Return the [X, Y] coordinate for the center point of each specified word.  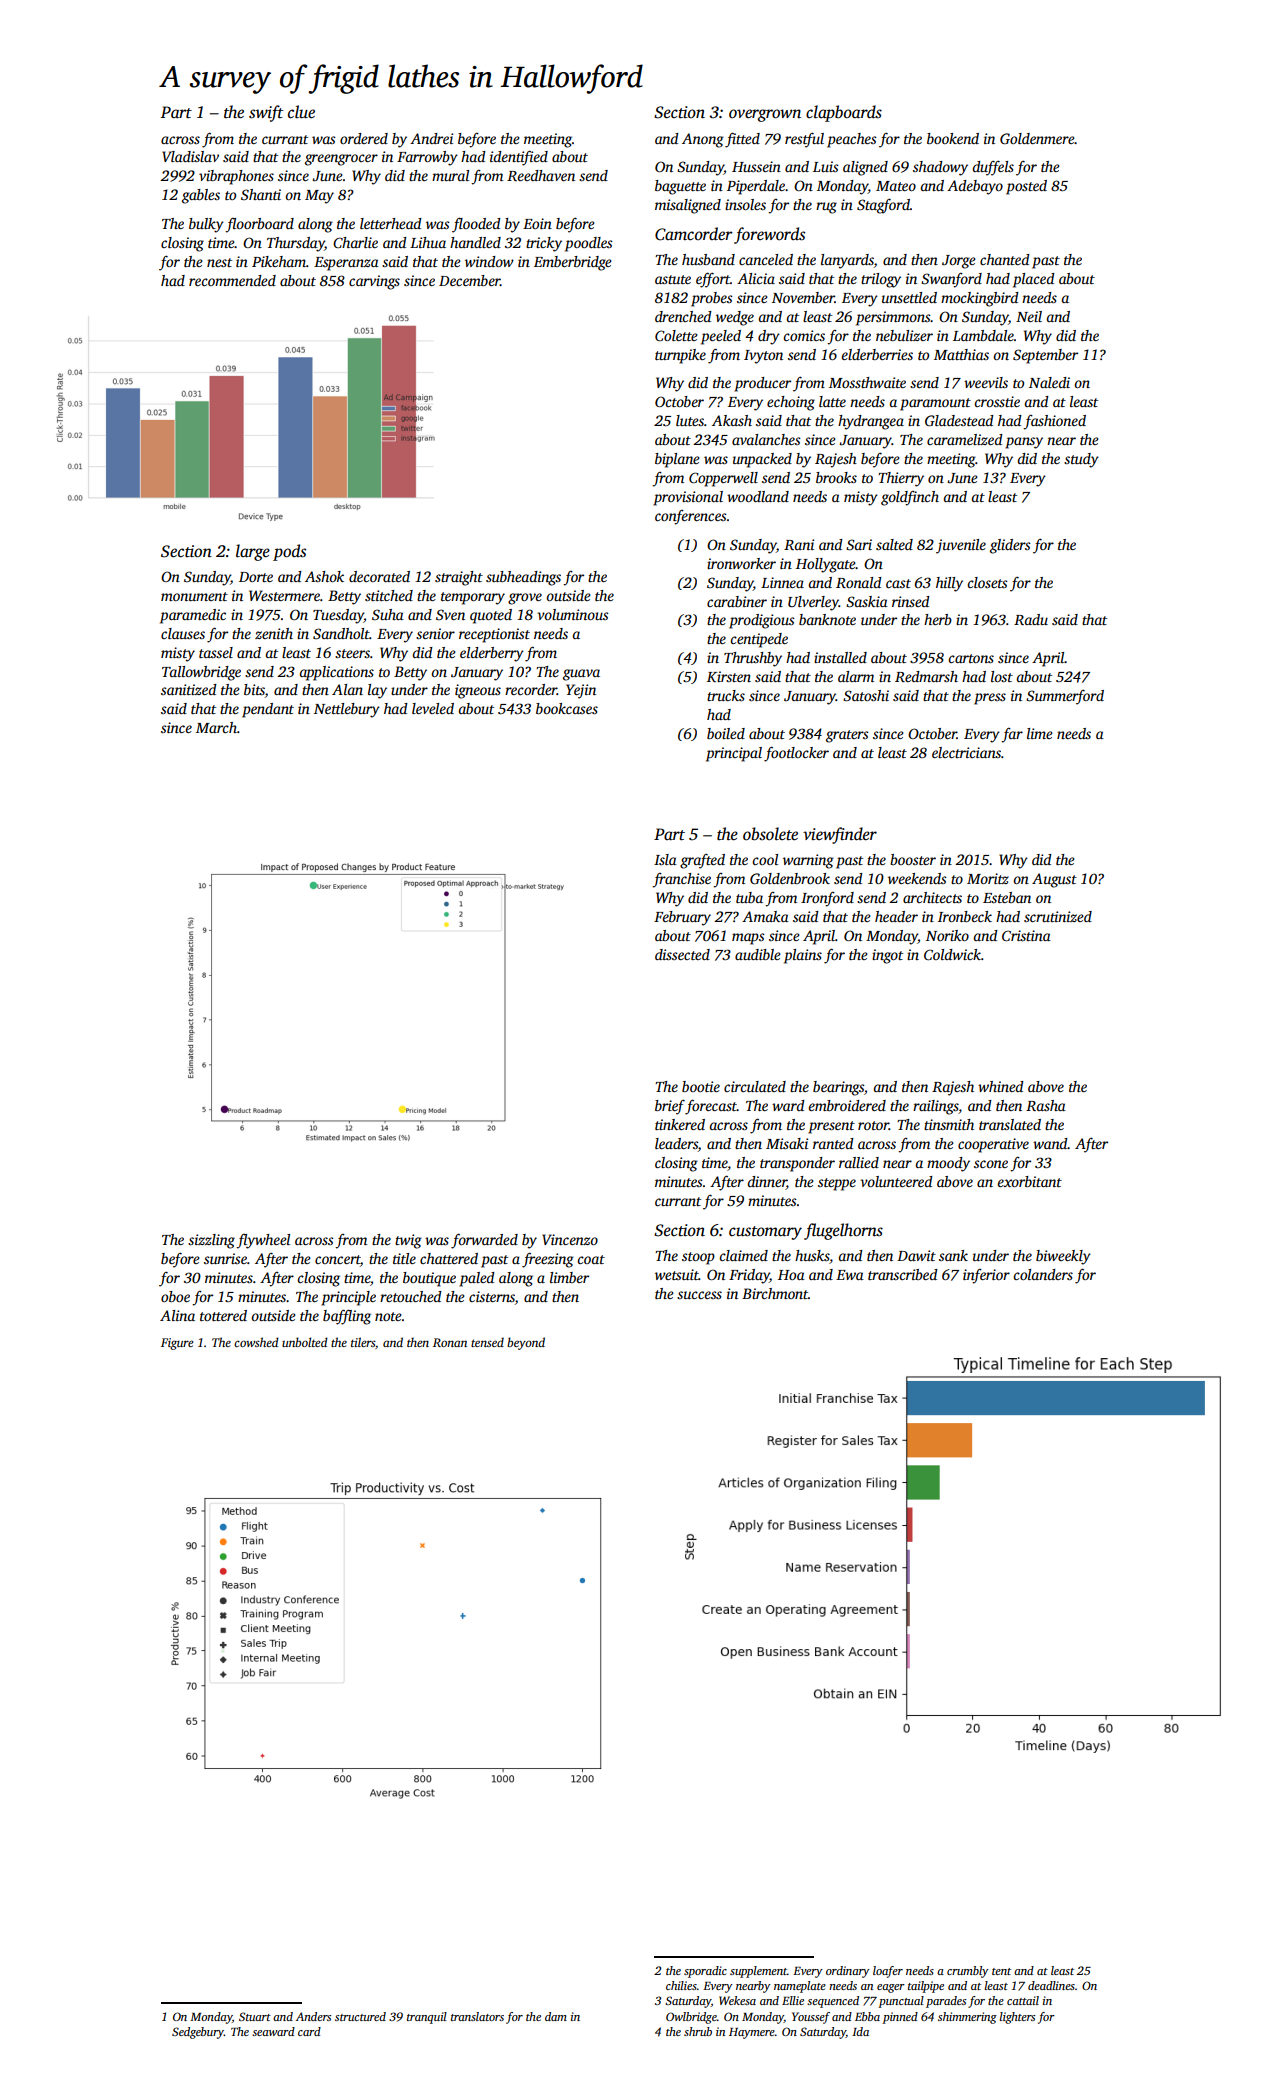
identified [519, 158]
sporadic [705, 1972]
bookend [953, 138]
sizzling [211, 1241]
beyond [526, 1343]
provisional [688, 498]
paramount [935, 404]
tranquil [427, 2018]
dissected [682, 954]
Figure [177, 1344]
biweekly [1063, 1257]
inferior [986, 1276]
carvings [374, 282]
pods [289, 552]
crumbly [967, 1972]
